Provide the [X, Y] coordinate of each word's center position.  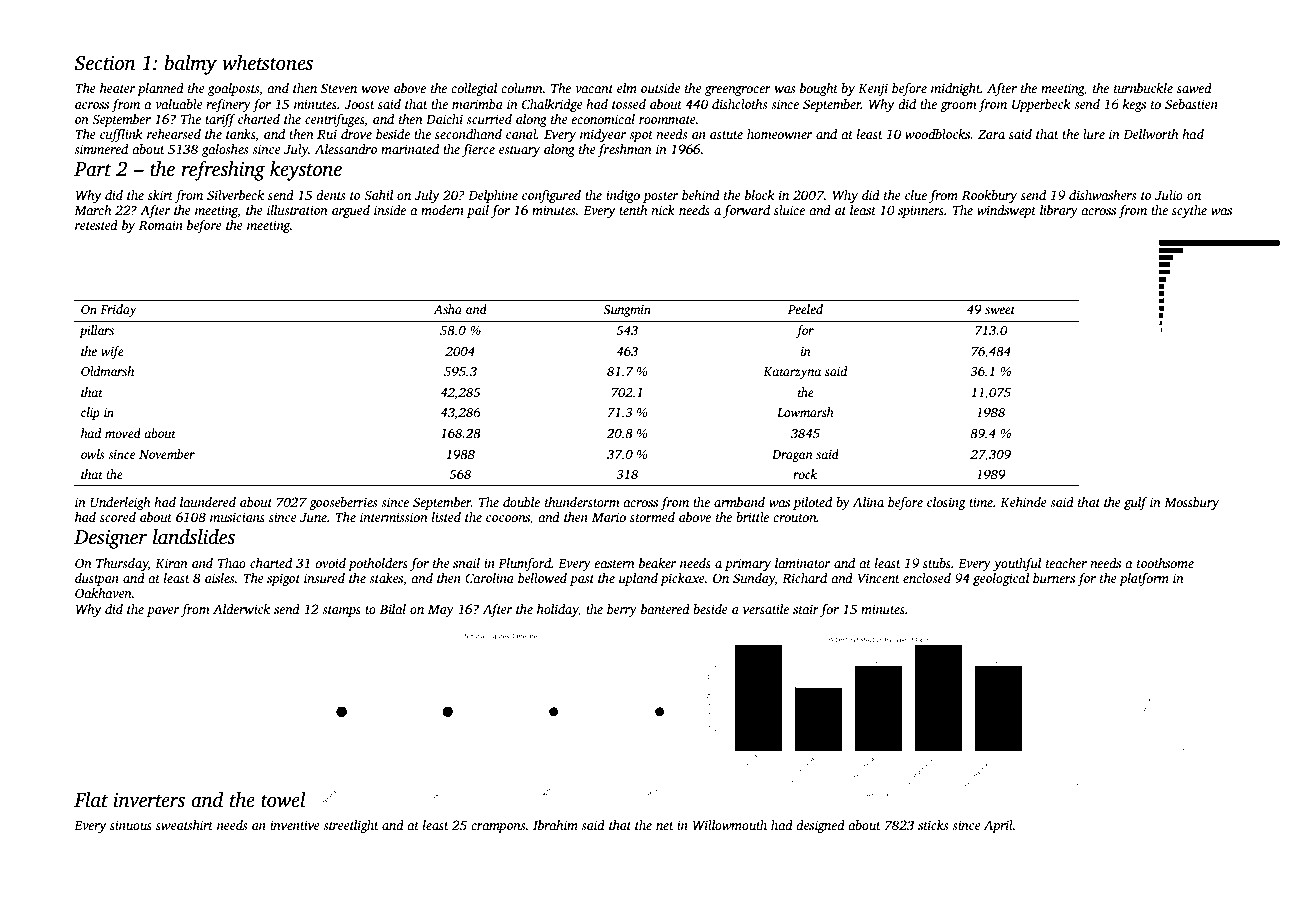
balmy [191, 65]
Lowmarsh [805, 412]
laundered [208, 502]
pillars [96, 331]
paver [163, 612]
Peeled [805, 309]
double [521, 502]
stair [806, 609]
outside [661, 88]
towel [283, 800]
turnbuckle [1143, 88]
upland [638, 579]
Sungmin [627, 311]
